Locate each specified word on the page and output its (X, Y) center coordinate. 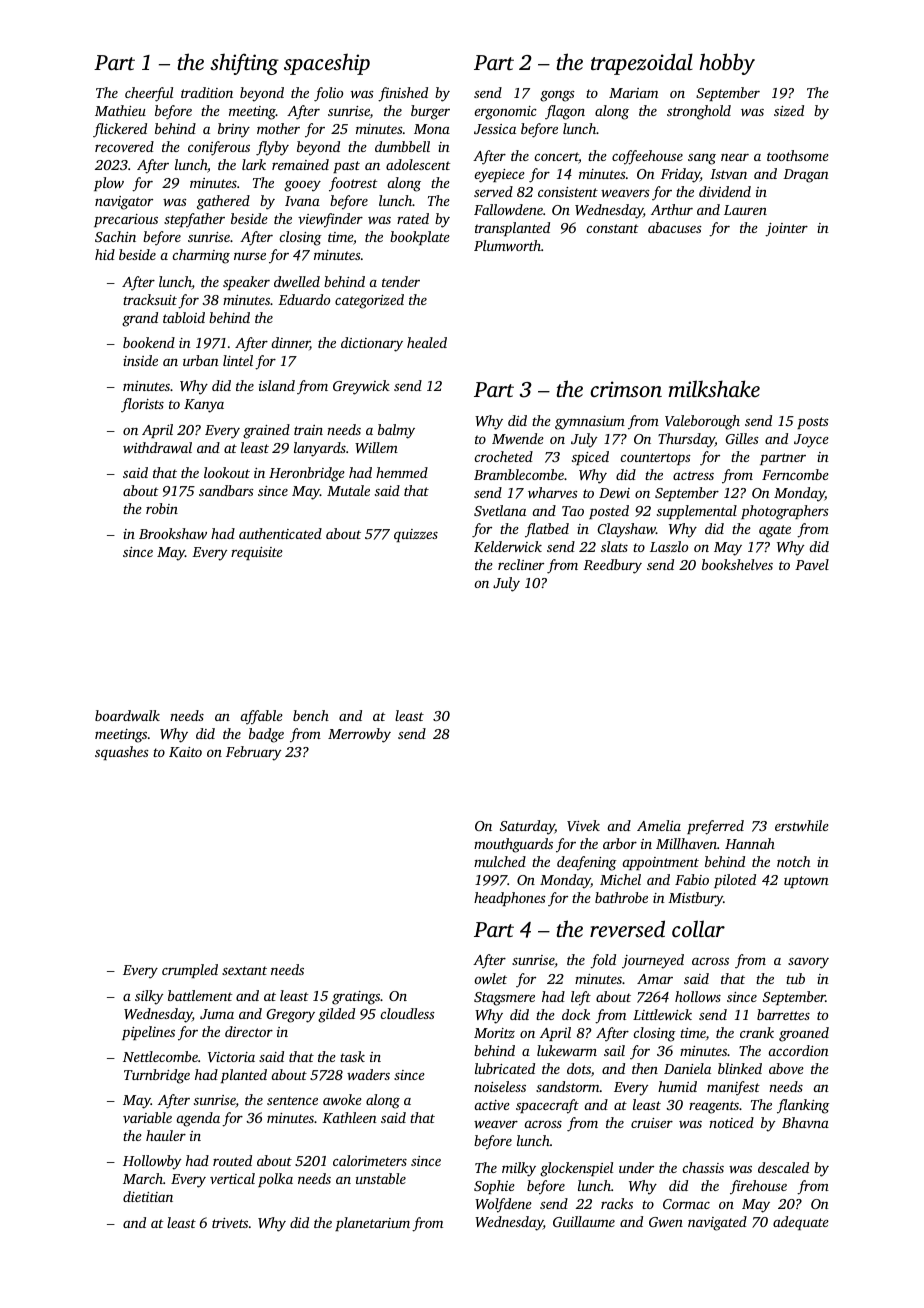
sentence (292, 1100)
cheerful (149, 94)
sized (789, 110)
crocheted (503, 456)
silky (149, 997)
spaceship (327, 64)
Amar (655, 979)
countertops (655, 459)
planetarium (372, 1224)
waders (368, 1074)
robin (162, 508)
